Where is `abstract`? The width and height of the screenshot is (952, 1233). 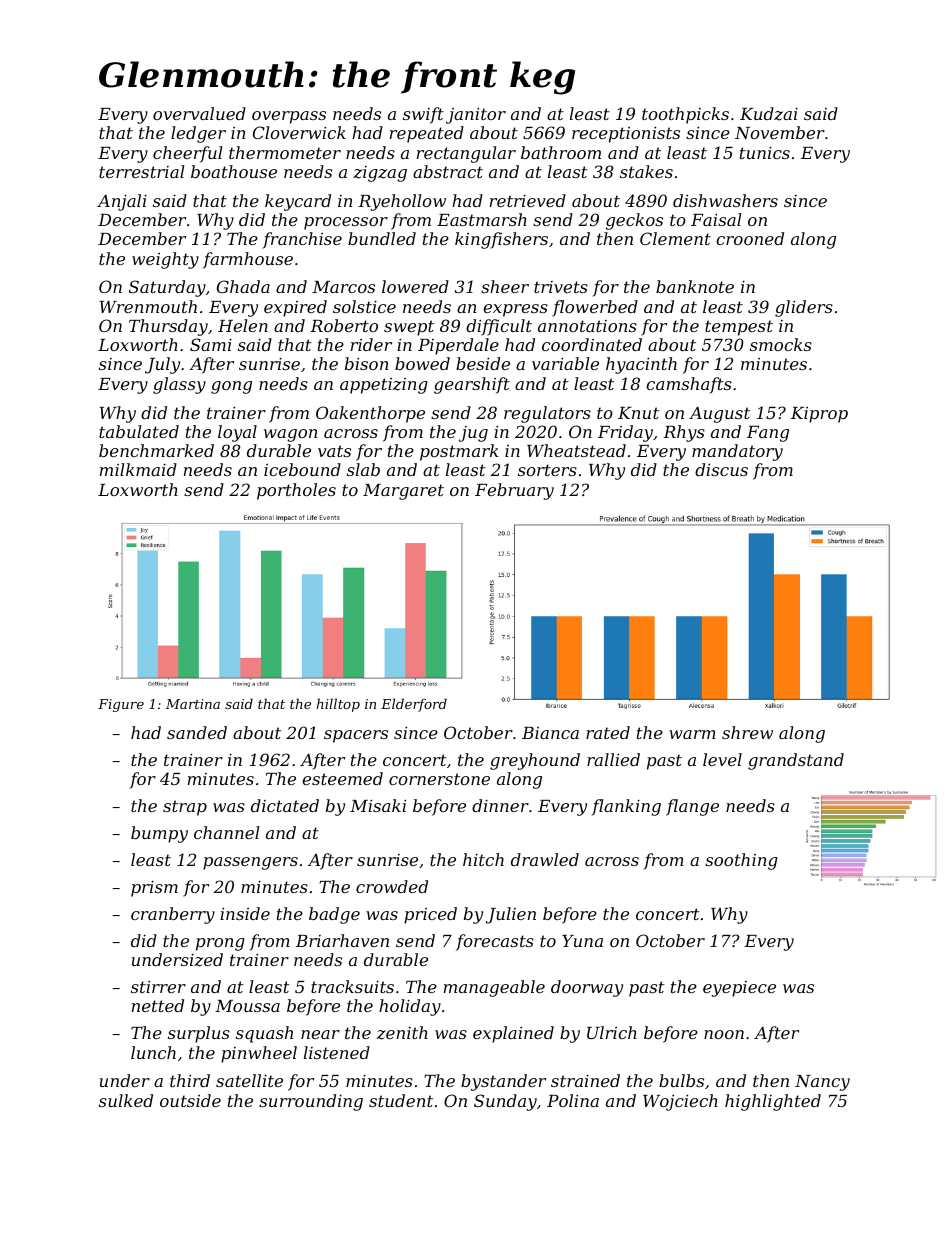
abstract is located at coordinates (448, 171).
